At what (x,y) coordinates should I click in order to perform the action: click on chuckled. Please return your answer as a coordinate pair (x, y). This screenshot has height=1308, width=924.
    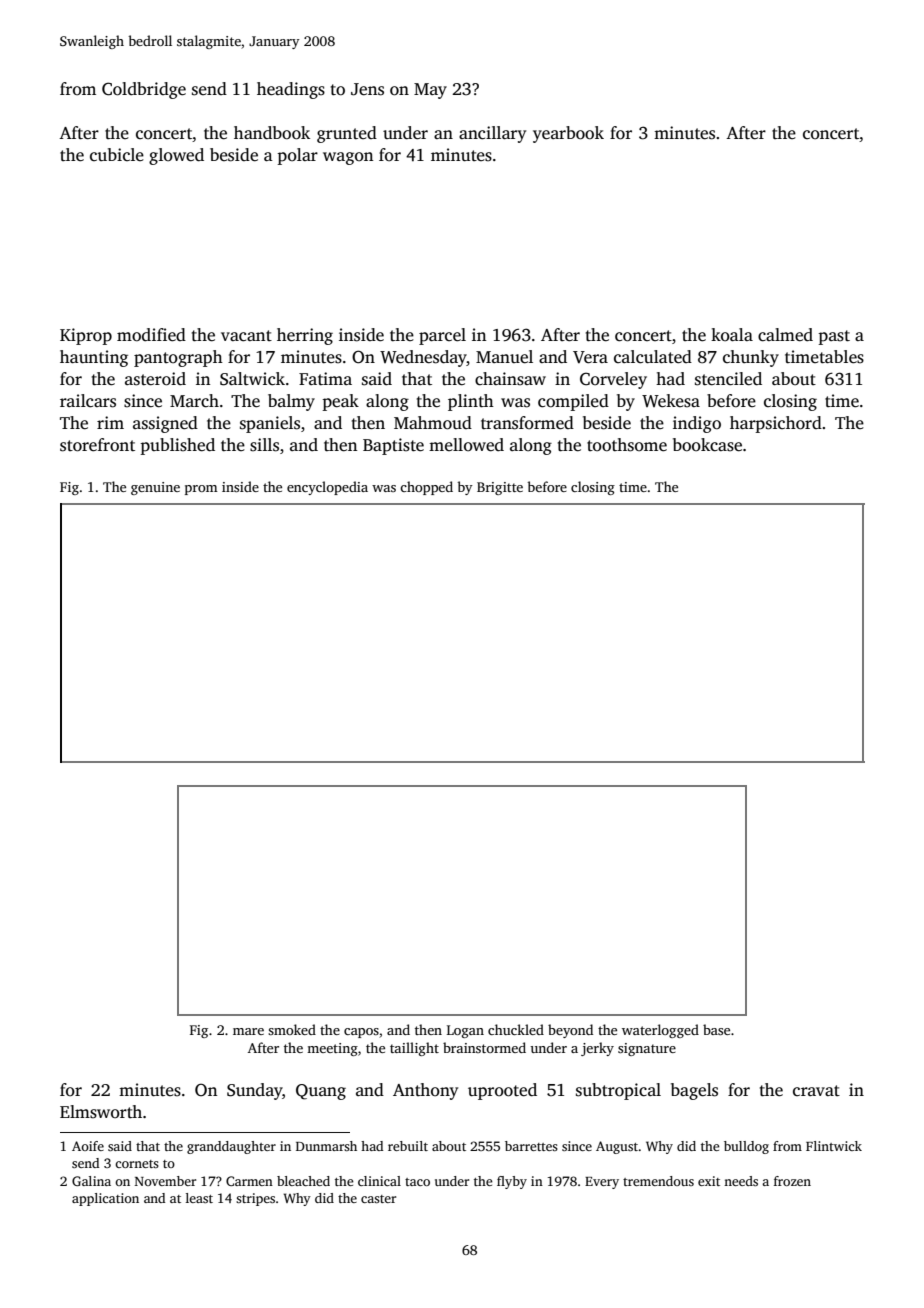
    Looking at the image, I should click on (516, 1029).
